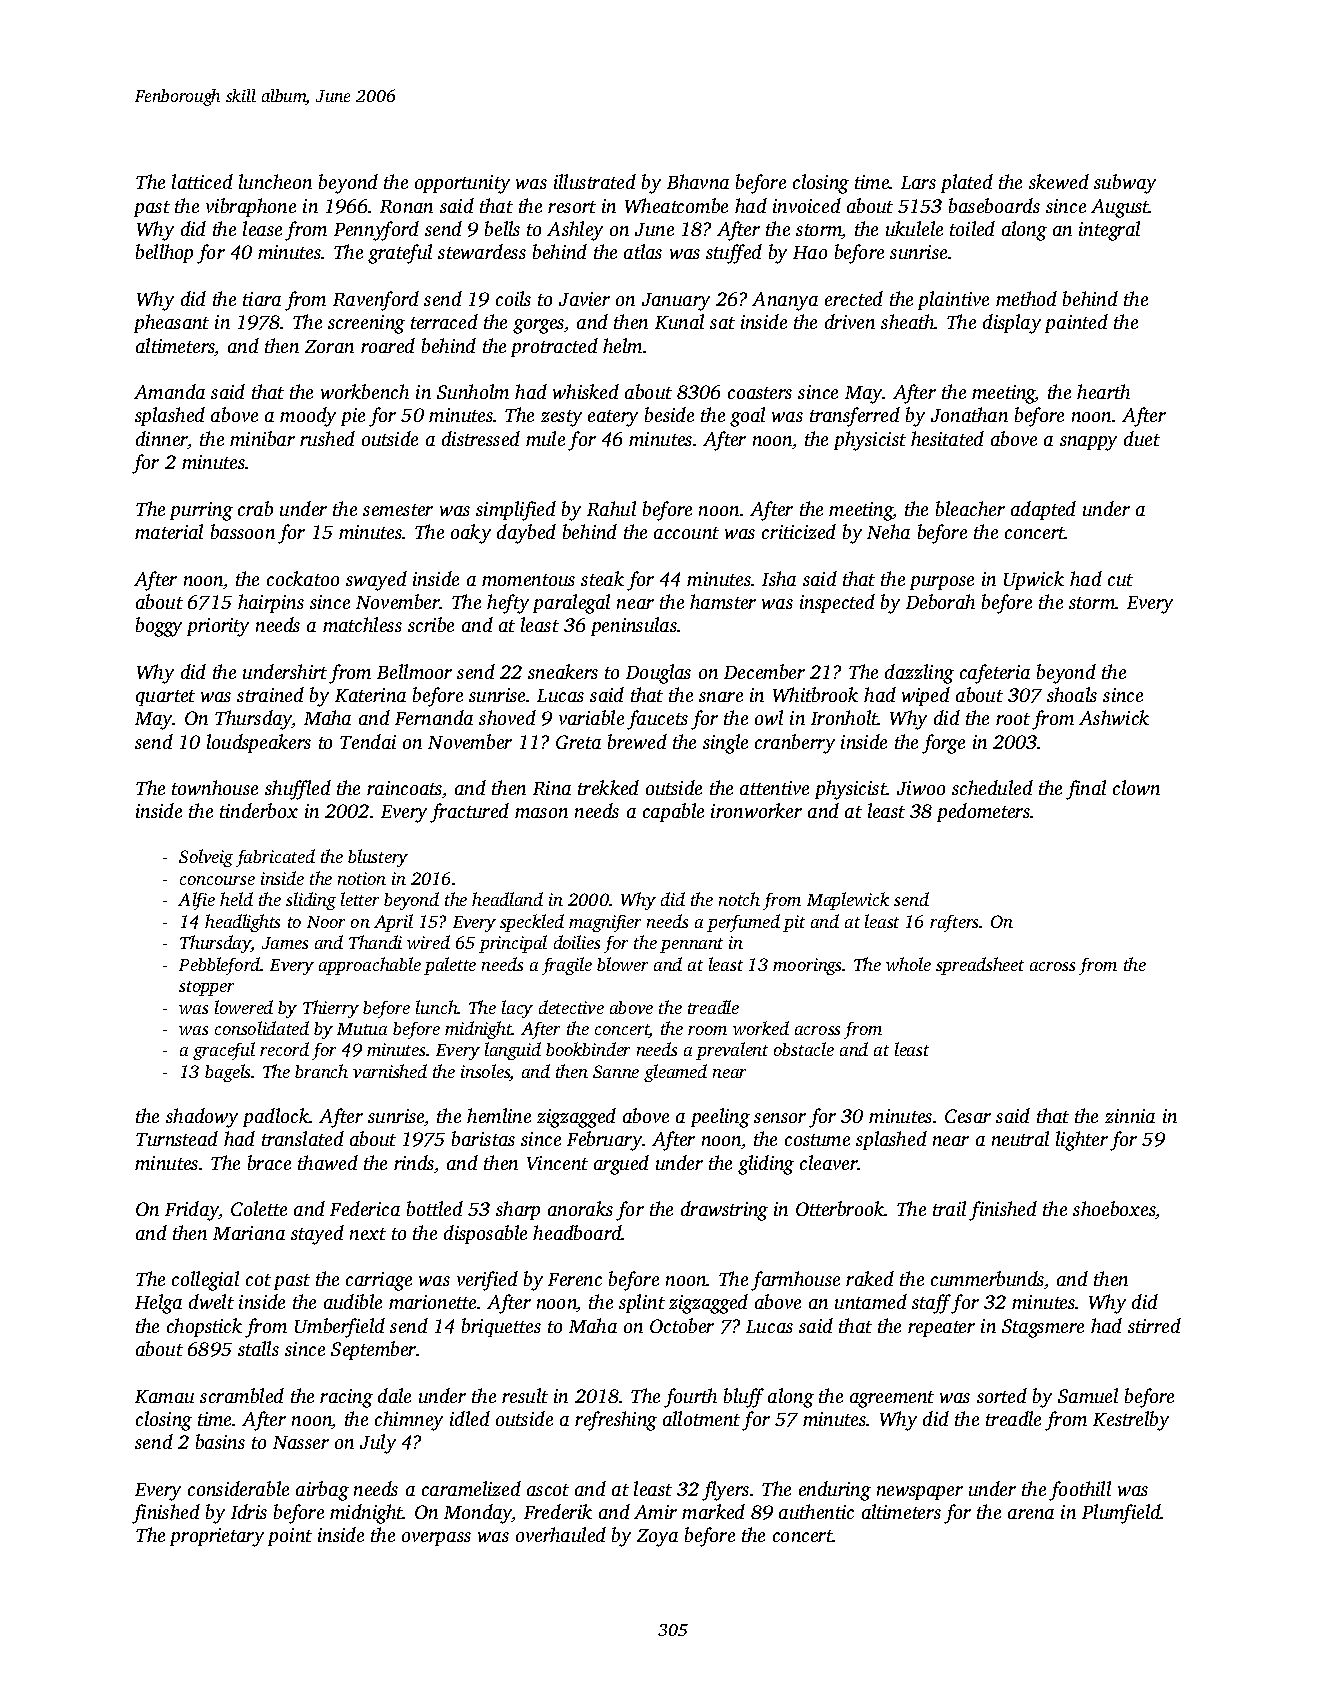  I want to click on bookbinder, so click(588, 1049).
